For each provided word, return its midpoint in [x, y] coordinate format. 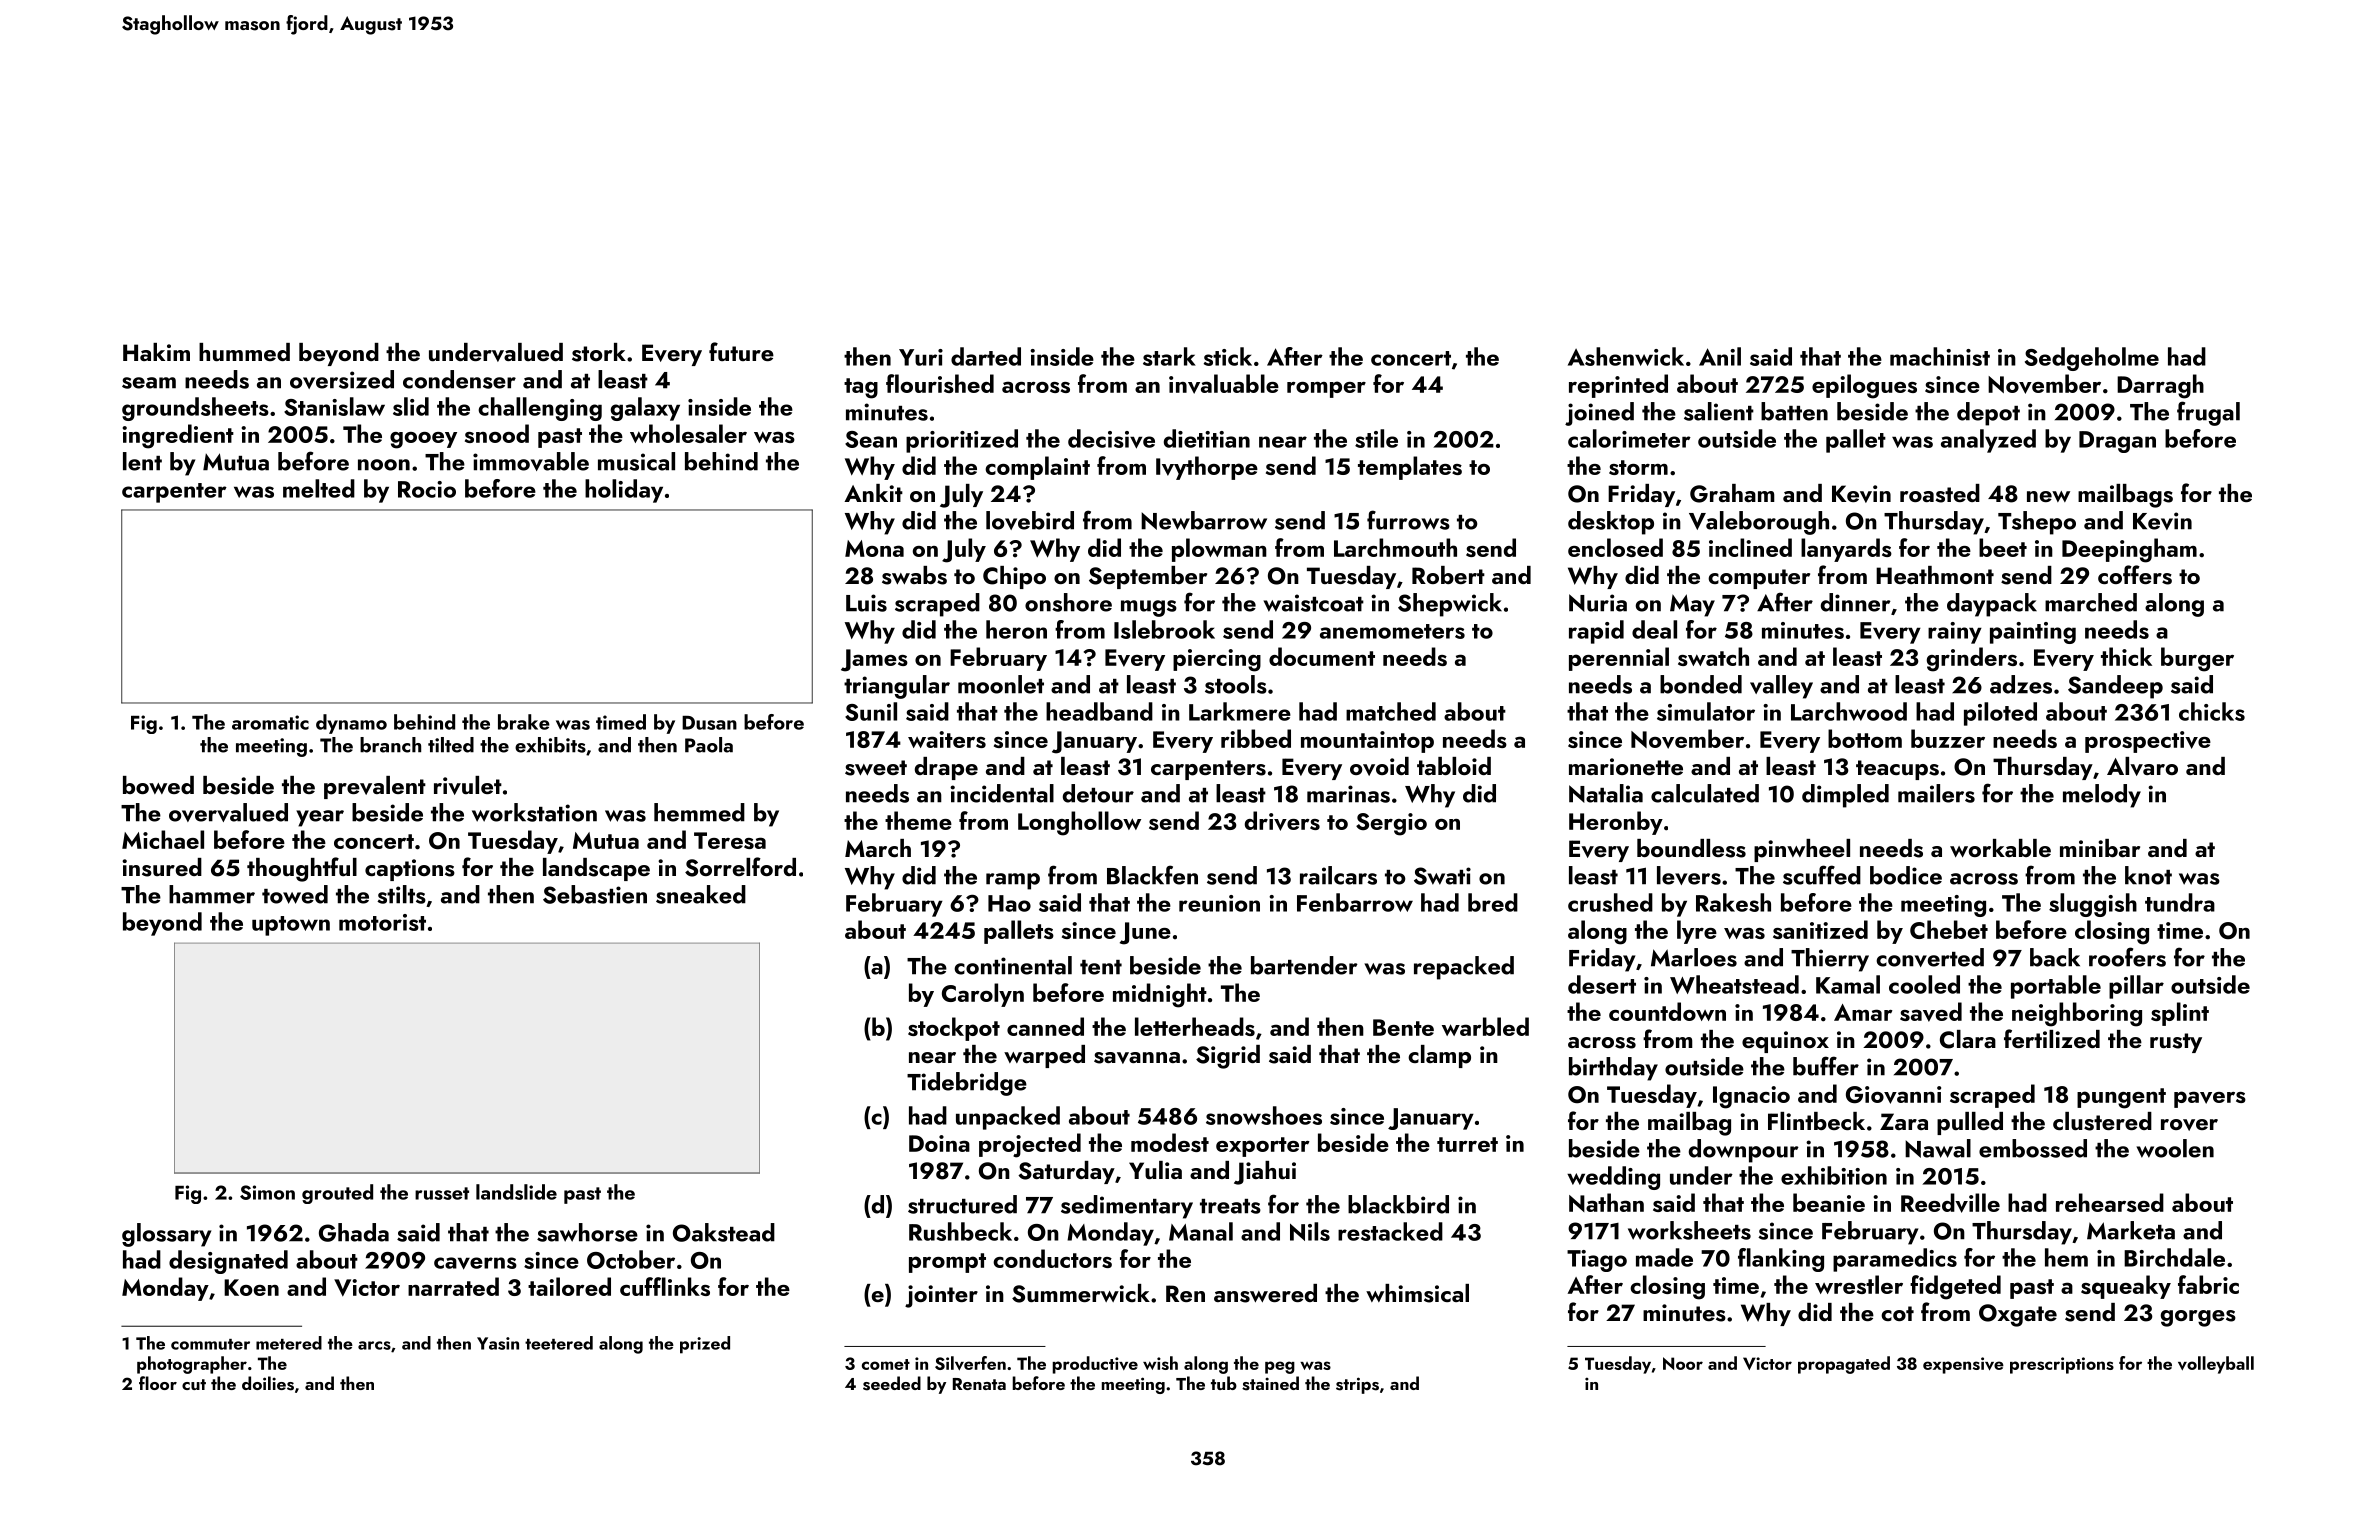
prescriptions [2062, 1365]
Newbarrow [1204, 520]
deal [1654, 629]
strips [1357, 1385]
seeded [892, 1383]
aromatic [270, 722]
